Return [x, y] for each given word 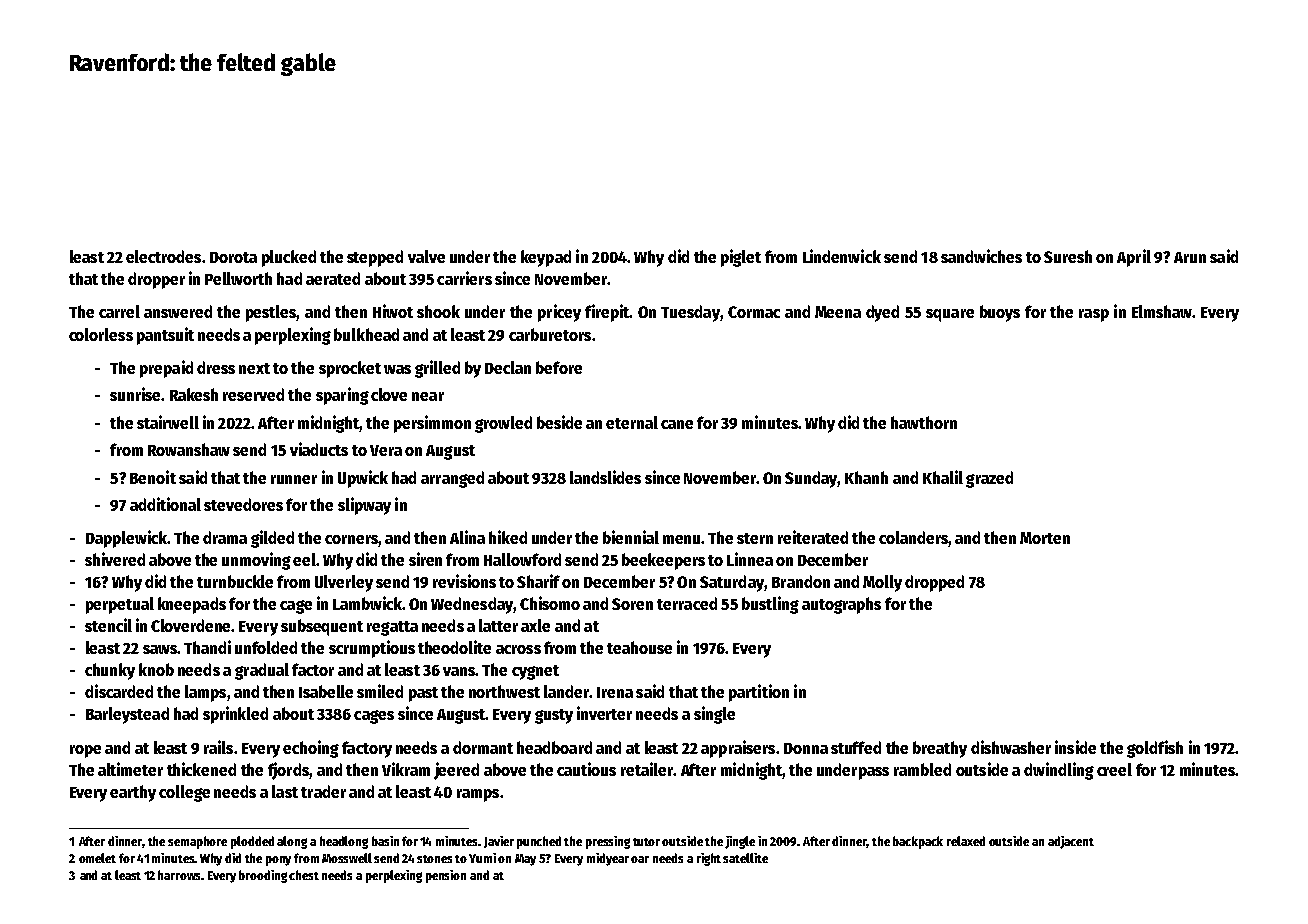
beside [559, 422]
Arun [1190, 257]
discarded [119, 691]
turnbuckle [235, 581]
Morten [1045, 538]
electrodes [163, 256]
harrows [180, 875]
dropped [934, 583]
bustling [770, 605]
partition [759, 693]
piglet [741, 258]
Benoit [153, 477]
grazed [989, 479]
